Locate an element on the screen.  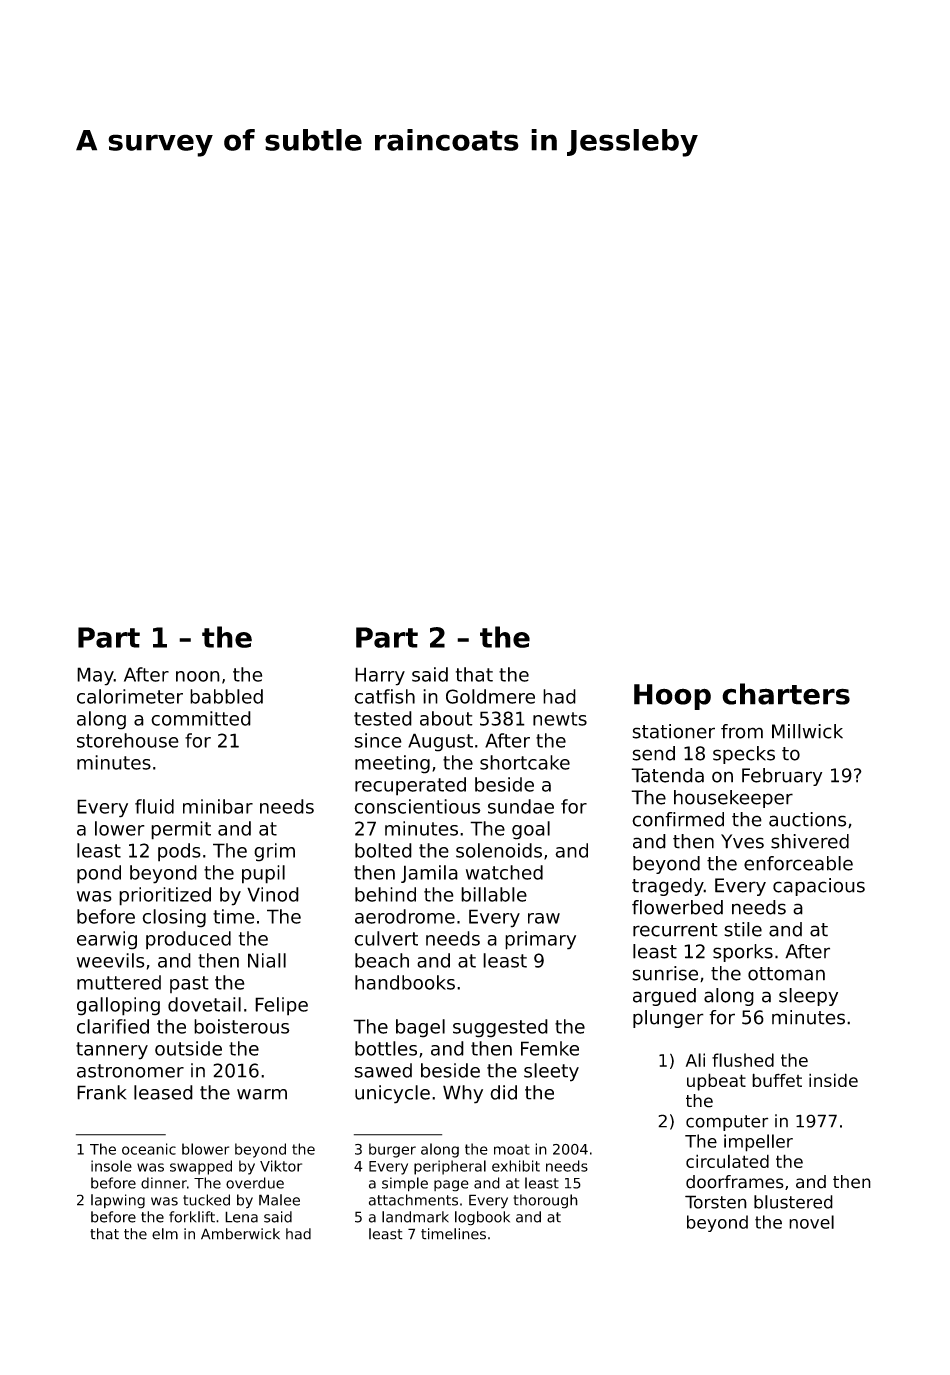
page is located at coordinates (451, 1186).
